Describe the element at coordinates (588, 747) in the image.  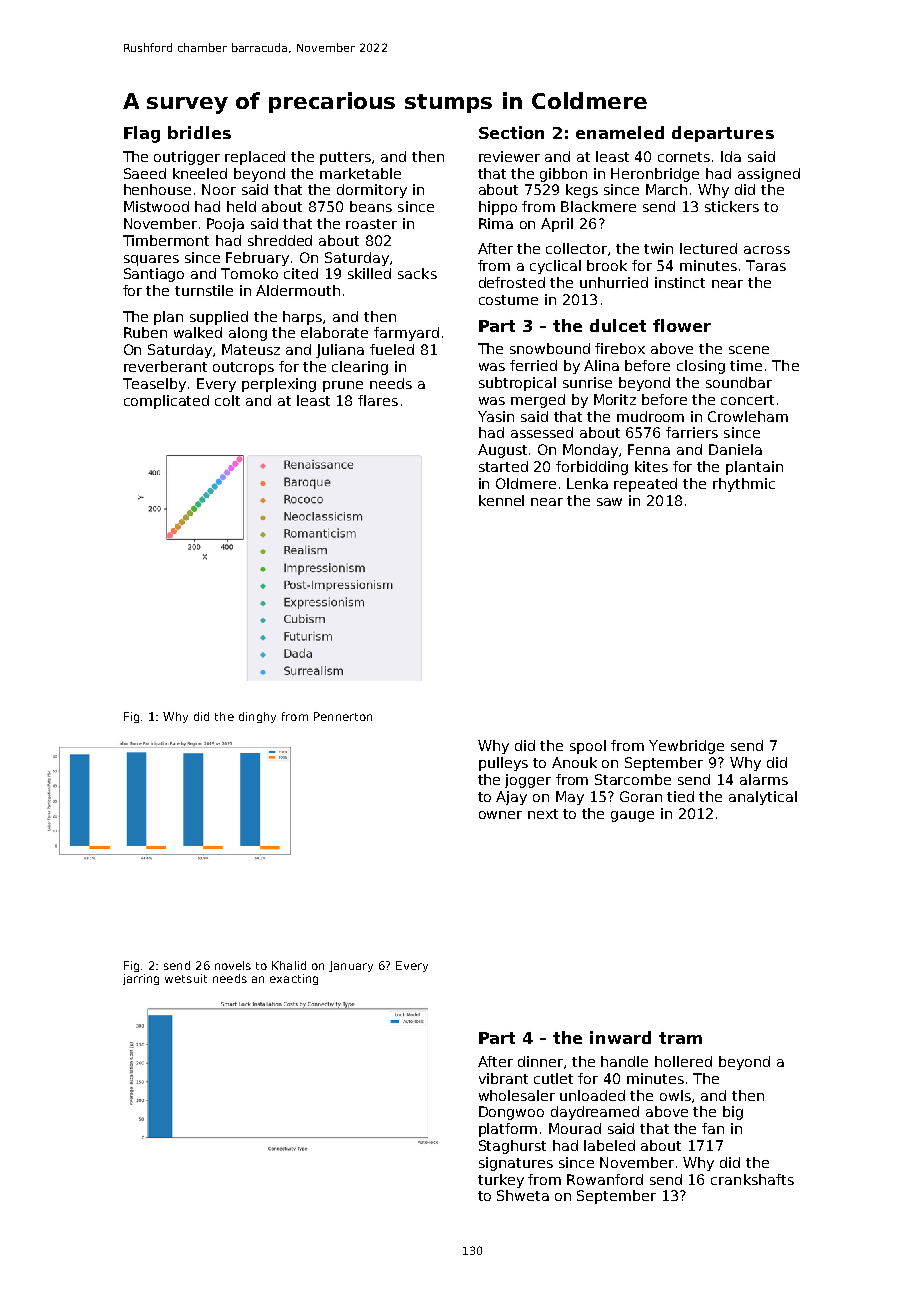
I see `spool` at that location.
